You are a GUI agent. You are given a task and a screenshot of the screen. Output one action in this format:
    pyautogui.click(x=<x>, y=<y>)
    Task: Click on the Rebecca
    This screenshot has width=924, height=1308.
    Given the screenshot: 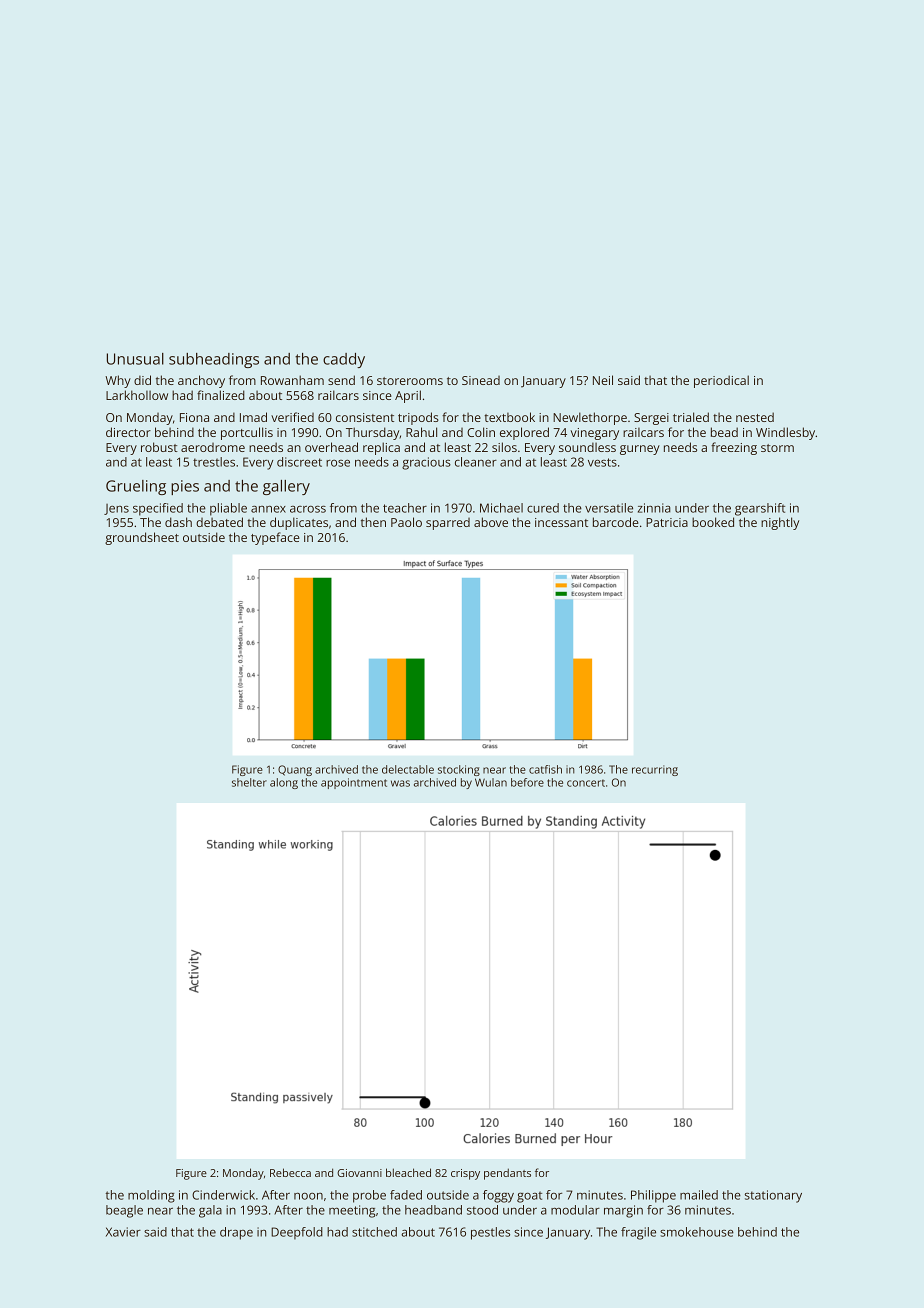 What is the action you would take?
    pyautogui.click(x=290, y=1172)
